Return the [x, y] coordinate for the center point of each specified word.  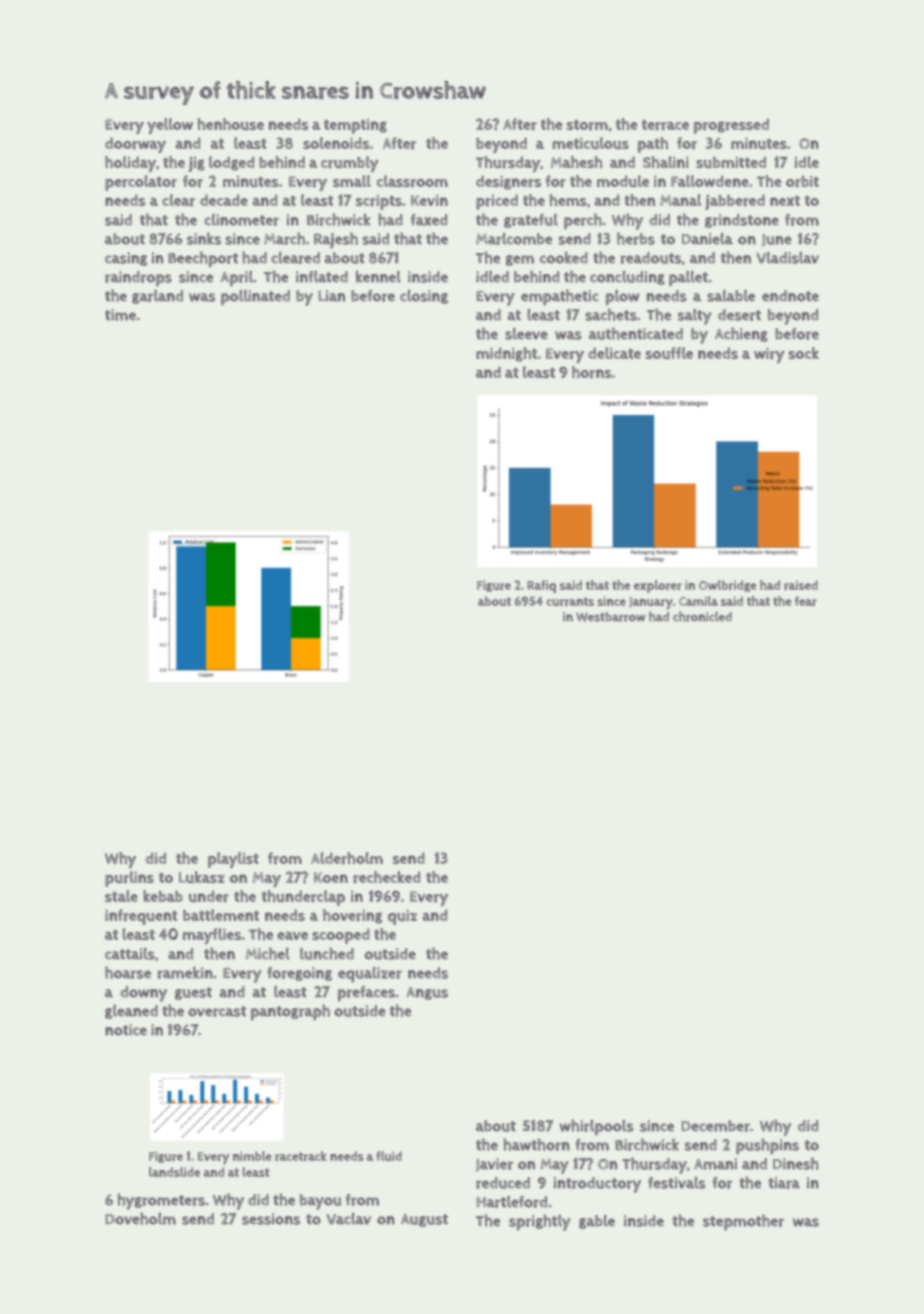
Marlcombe [514, 239]
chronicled [702, 616]
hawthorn [536, 1144]
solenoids [336, 143]
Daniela [707, 239]
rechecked [386, 877]
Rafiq [541, 586]
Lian [331, 296]
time [120, 315]
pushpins [767, 1146]
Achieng [741, 334]
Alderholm [347, 858]
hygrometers [161, 1201]
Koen [331, 877]
